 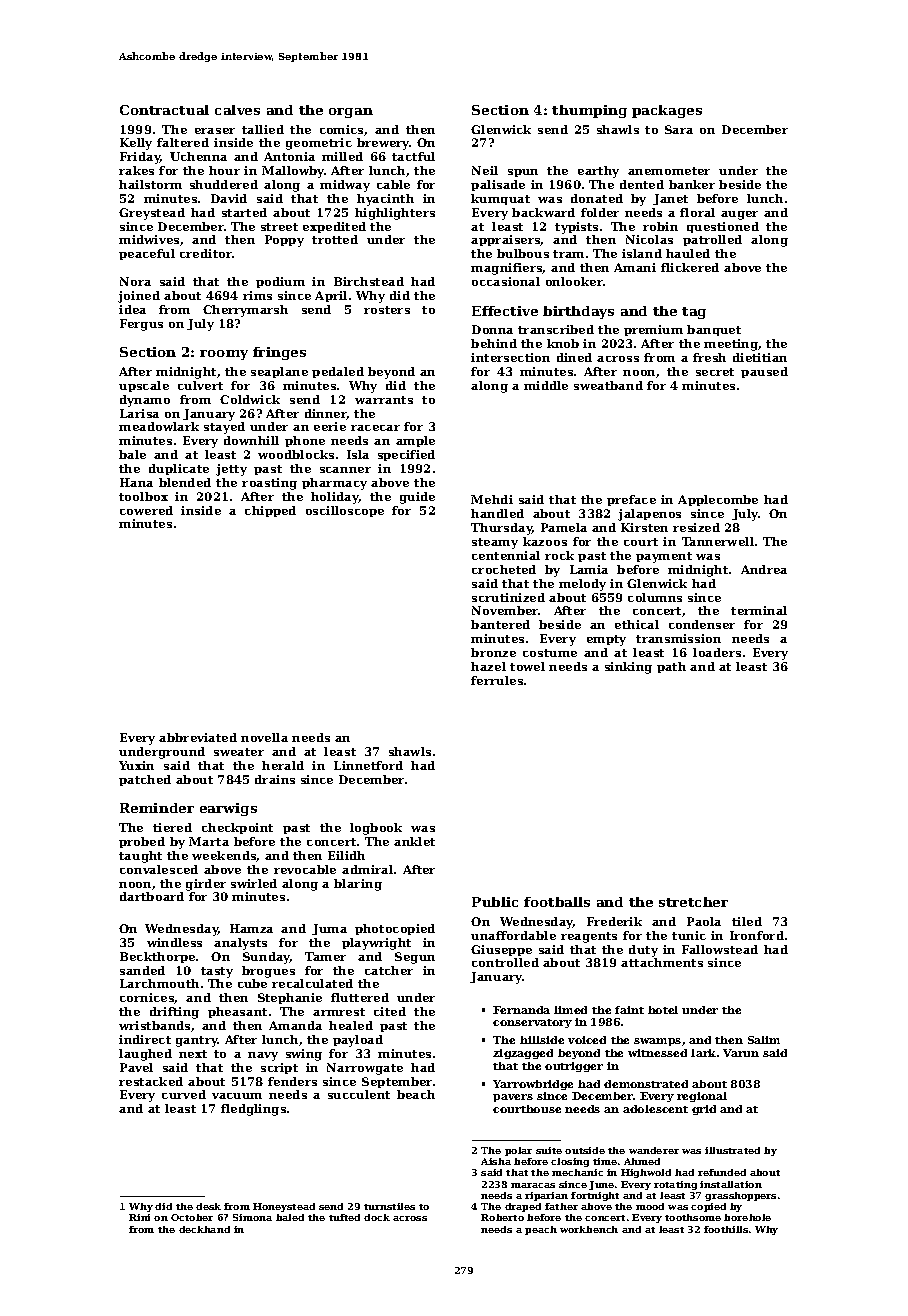 What do you see at coordinates (497, 680) in the document?
I see `ferrules` at bounding box center [497, 680].
